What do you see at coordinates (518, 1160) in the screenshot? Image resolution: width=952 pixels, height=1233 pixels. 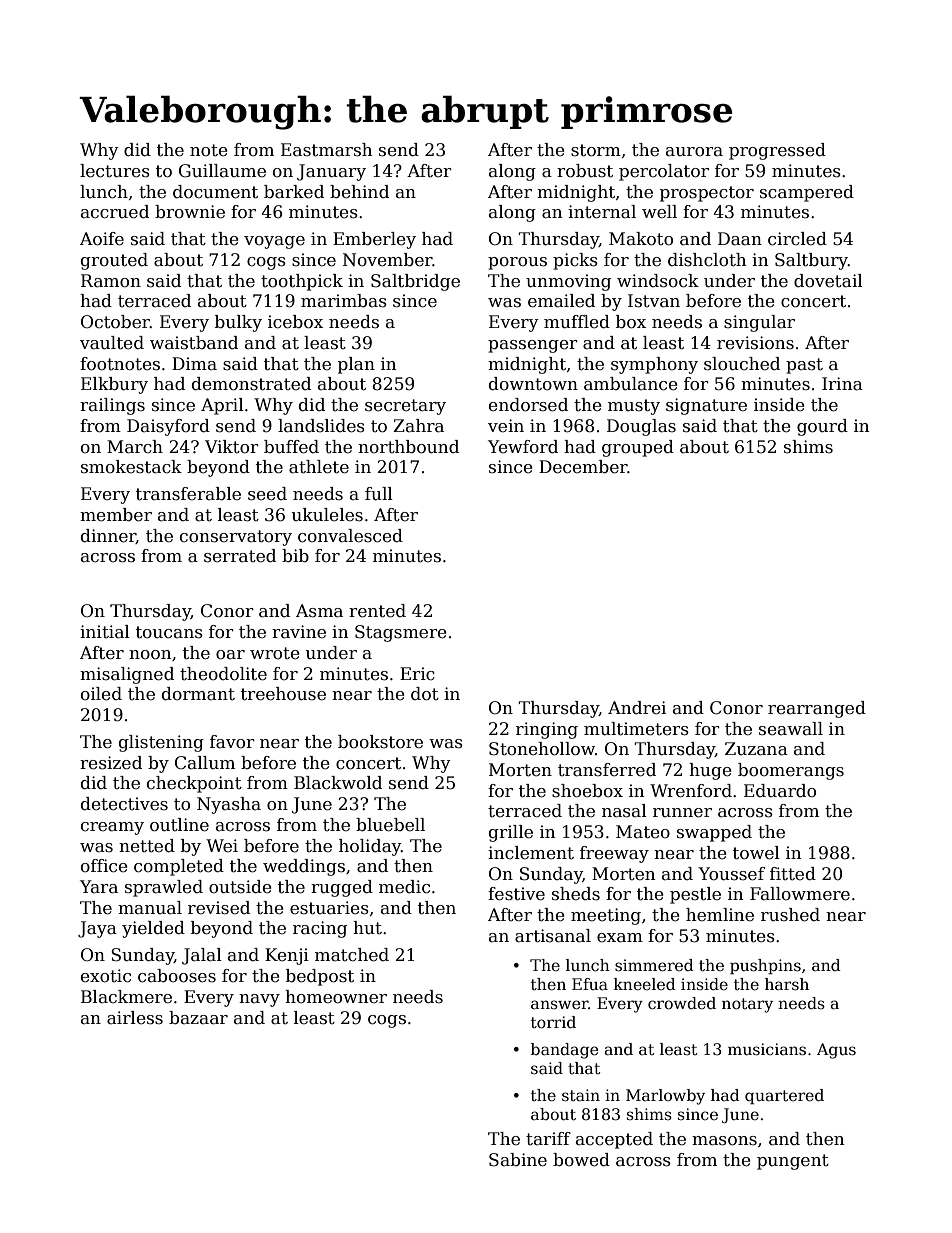 I see `Sabine` at bounding box center [518, 1160].
